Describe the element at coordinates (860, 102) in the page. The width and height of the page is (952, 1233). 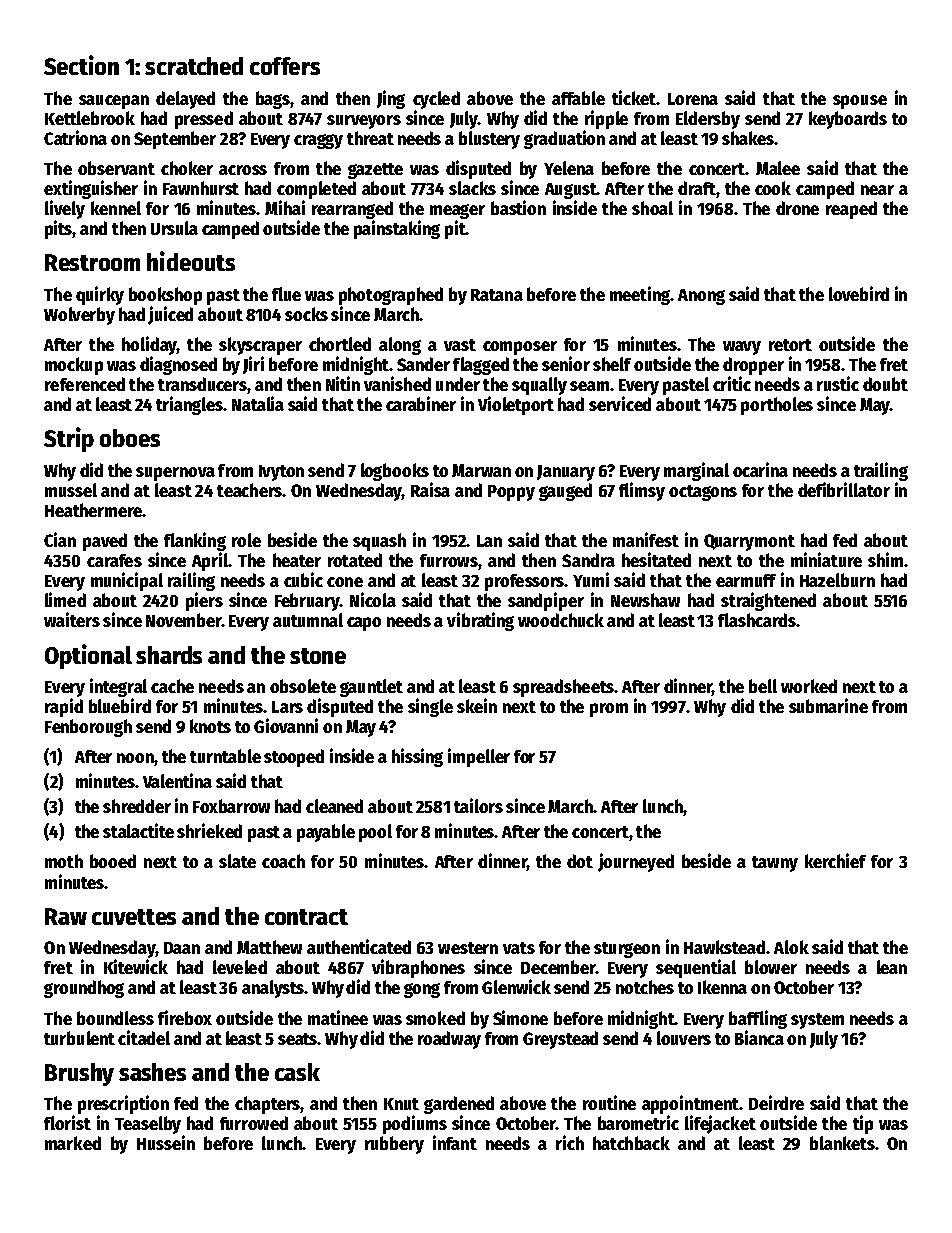
I see `spouse` at that location.
